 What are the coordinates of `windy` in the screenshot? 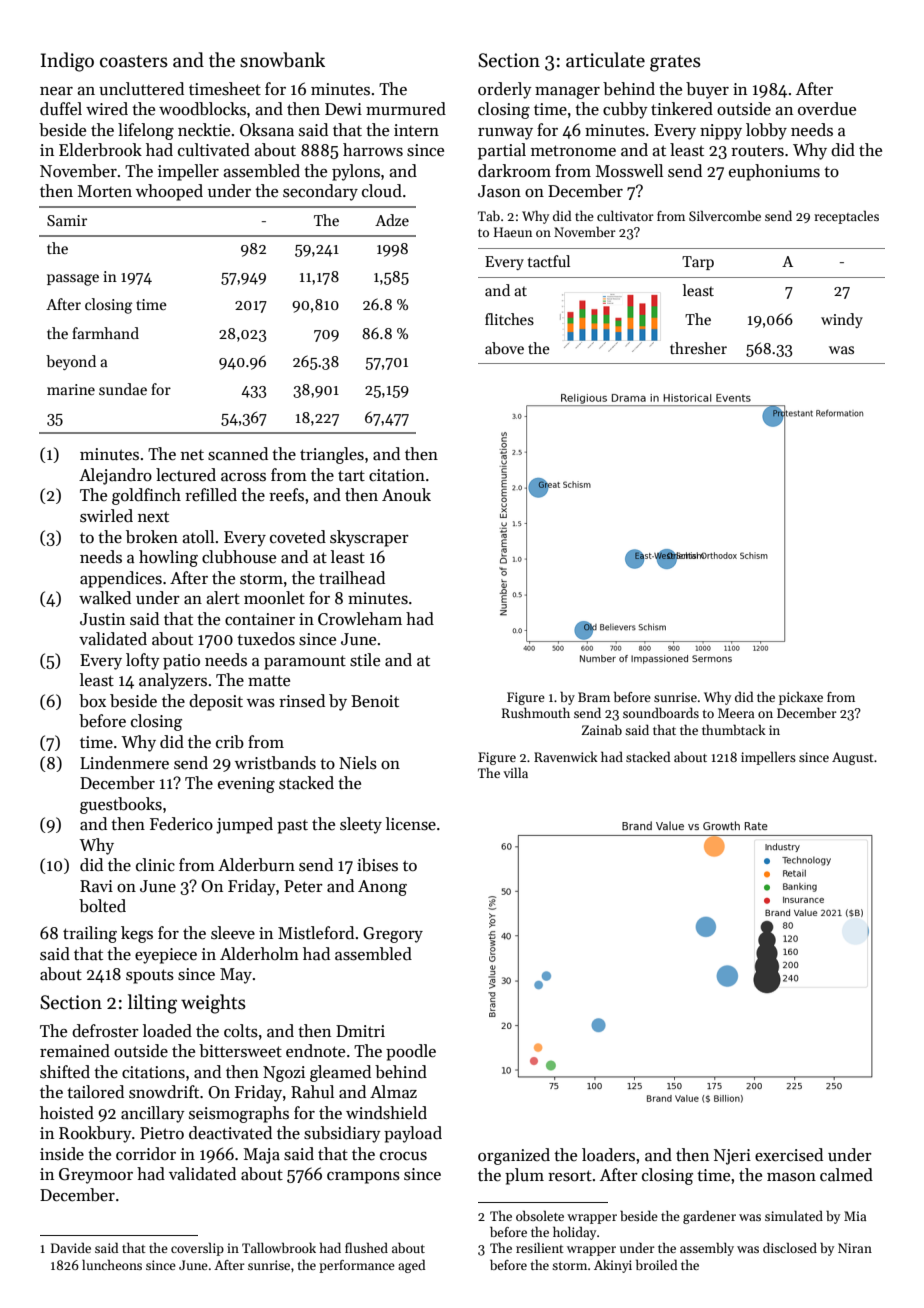 It's located at (842, 320).
